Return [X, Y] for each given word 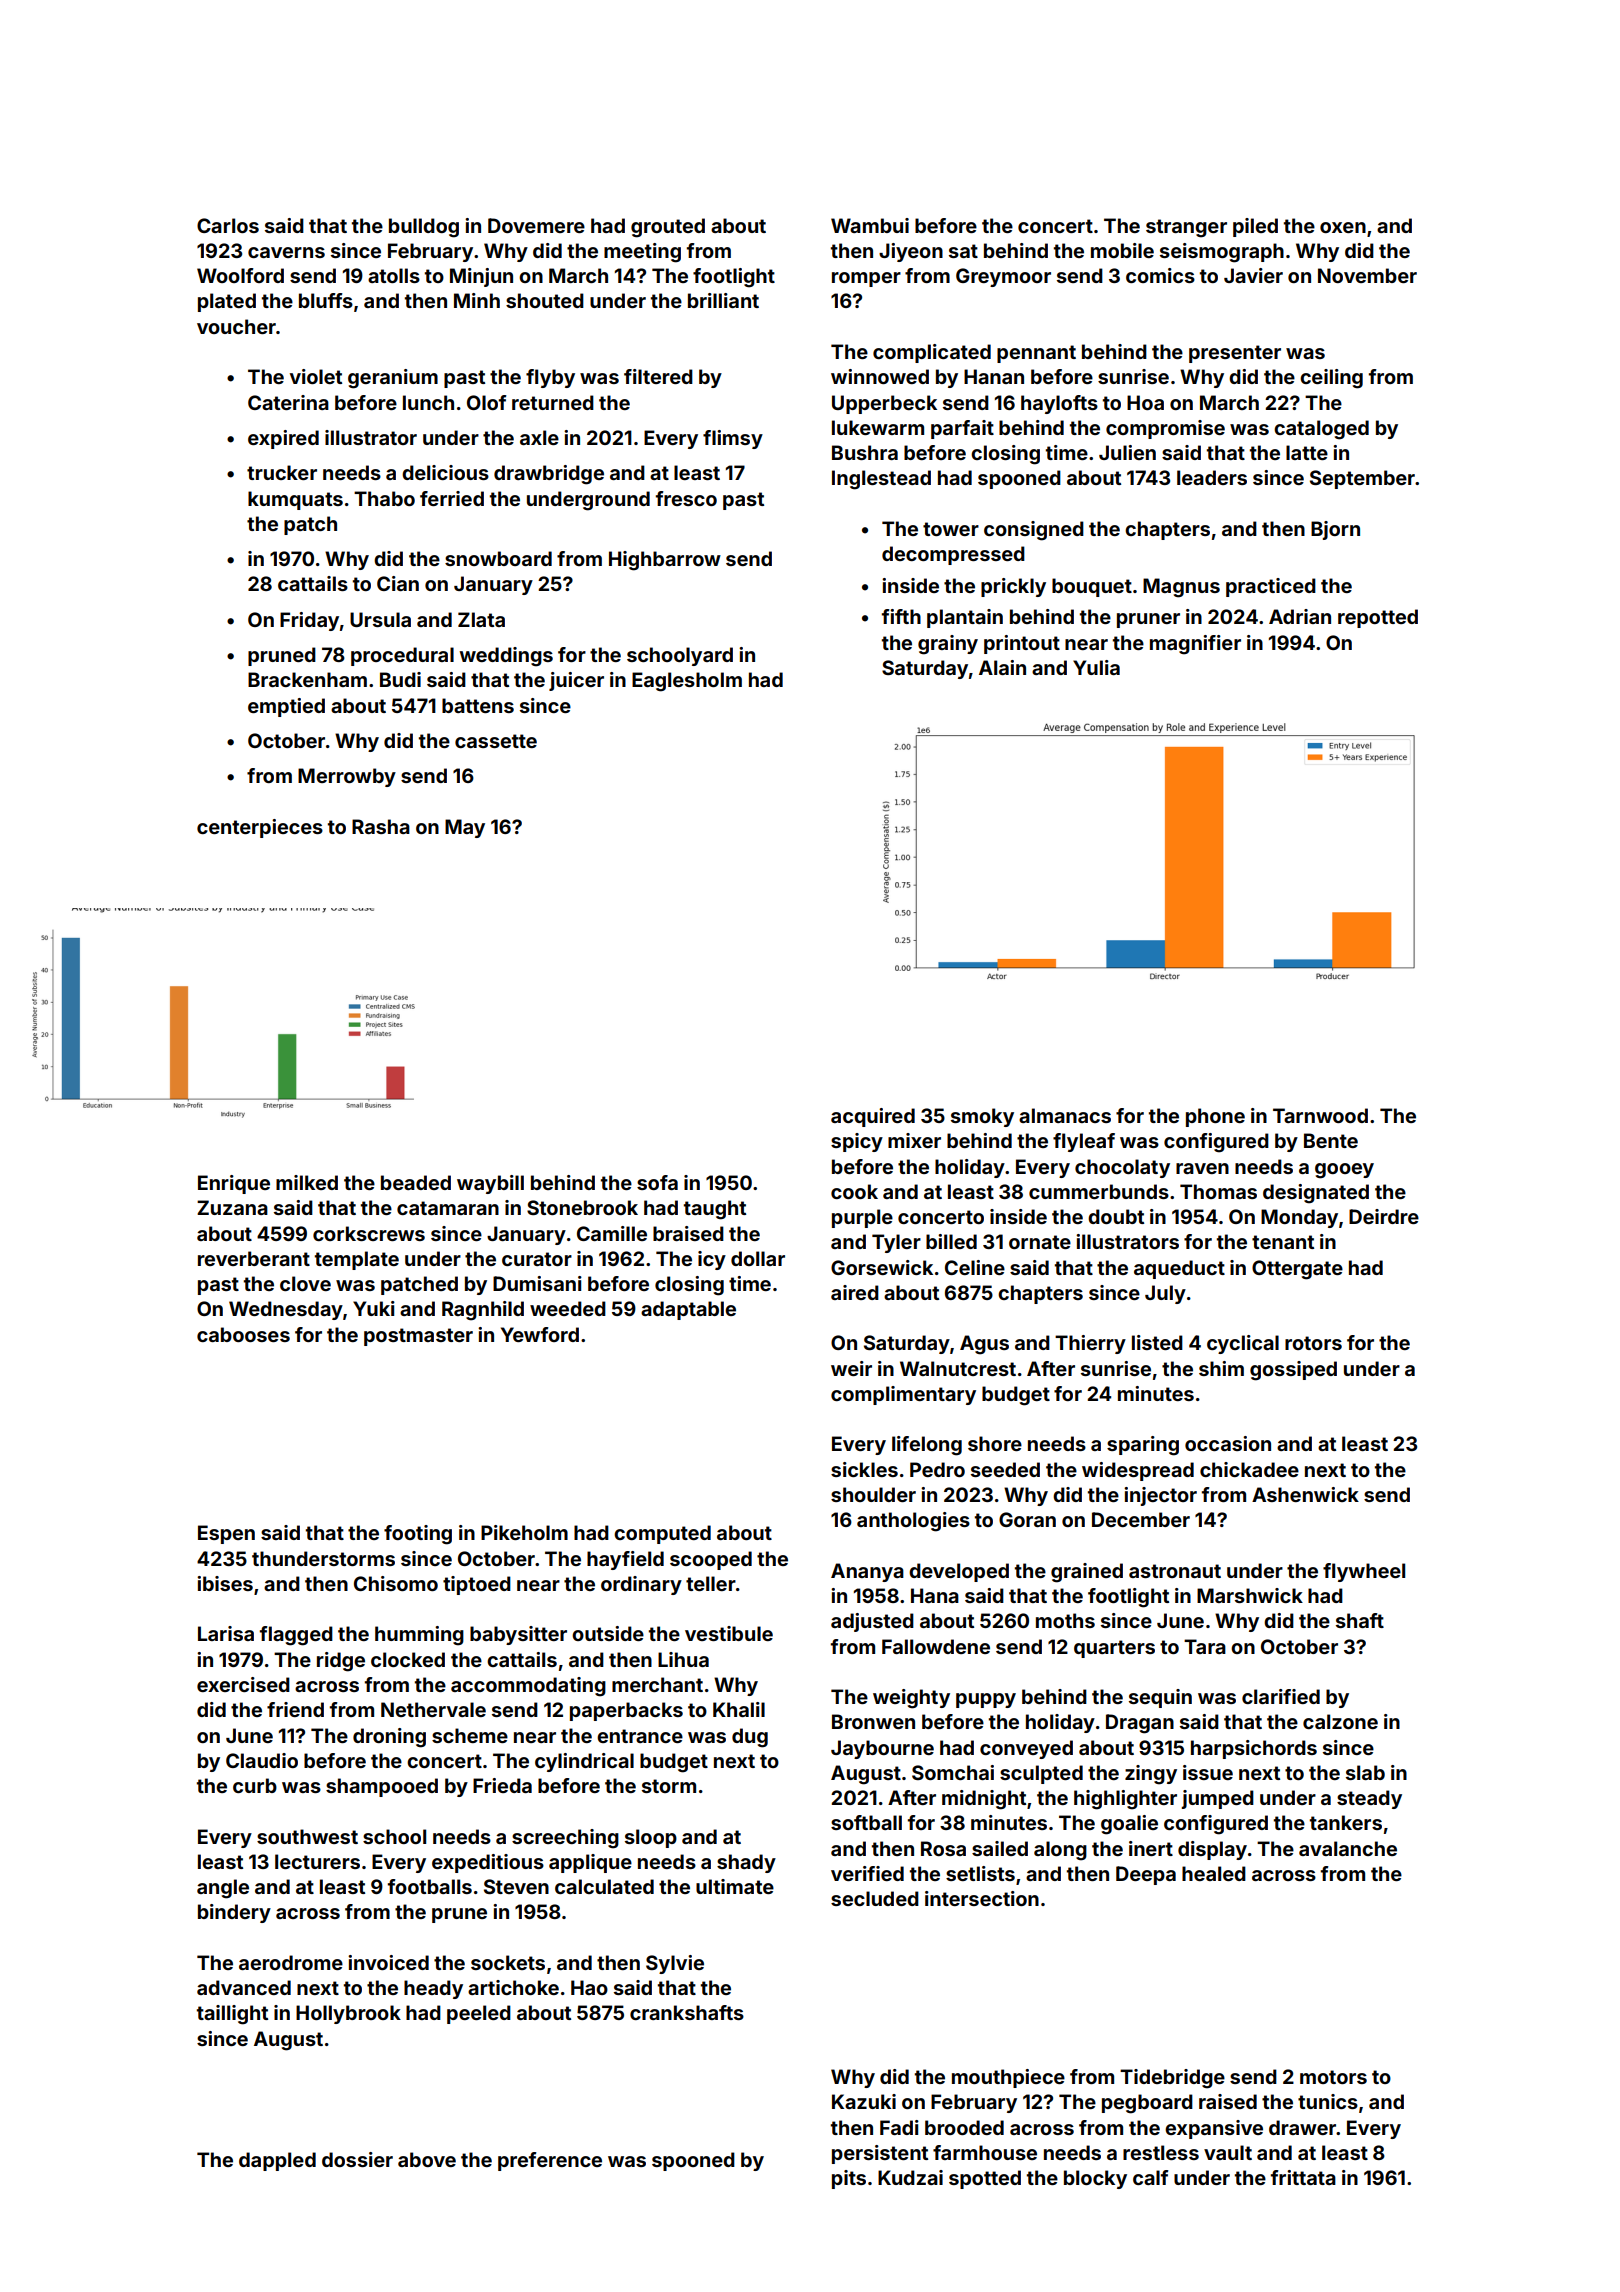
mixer [914, 1140]
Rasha [381, 826]
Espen [226, 1534]
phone [1215, 1117]
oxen [1343, 227]
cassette [496, 741]
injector [1160, 1496]
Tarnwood [1320, 1115]
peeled [479, 2014]
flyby [550, 378]
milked [307, 1182]
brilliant [723, 300]
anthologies [913, 1522]
